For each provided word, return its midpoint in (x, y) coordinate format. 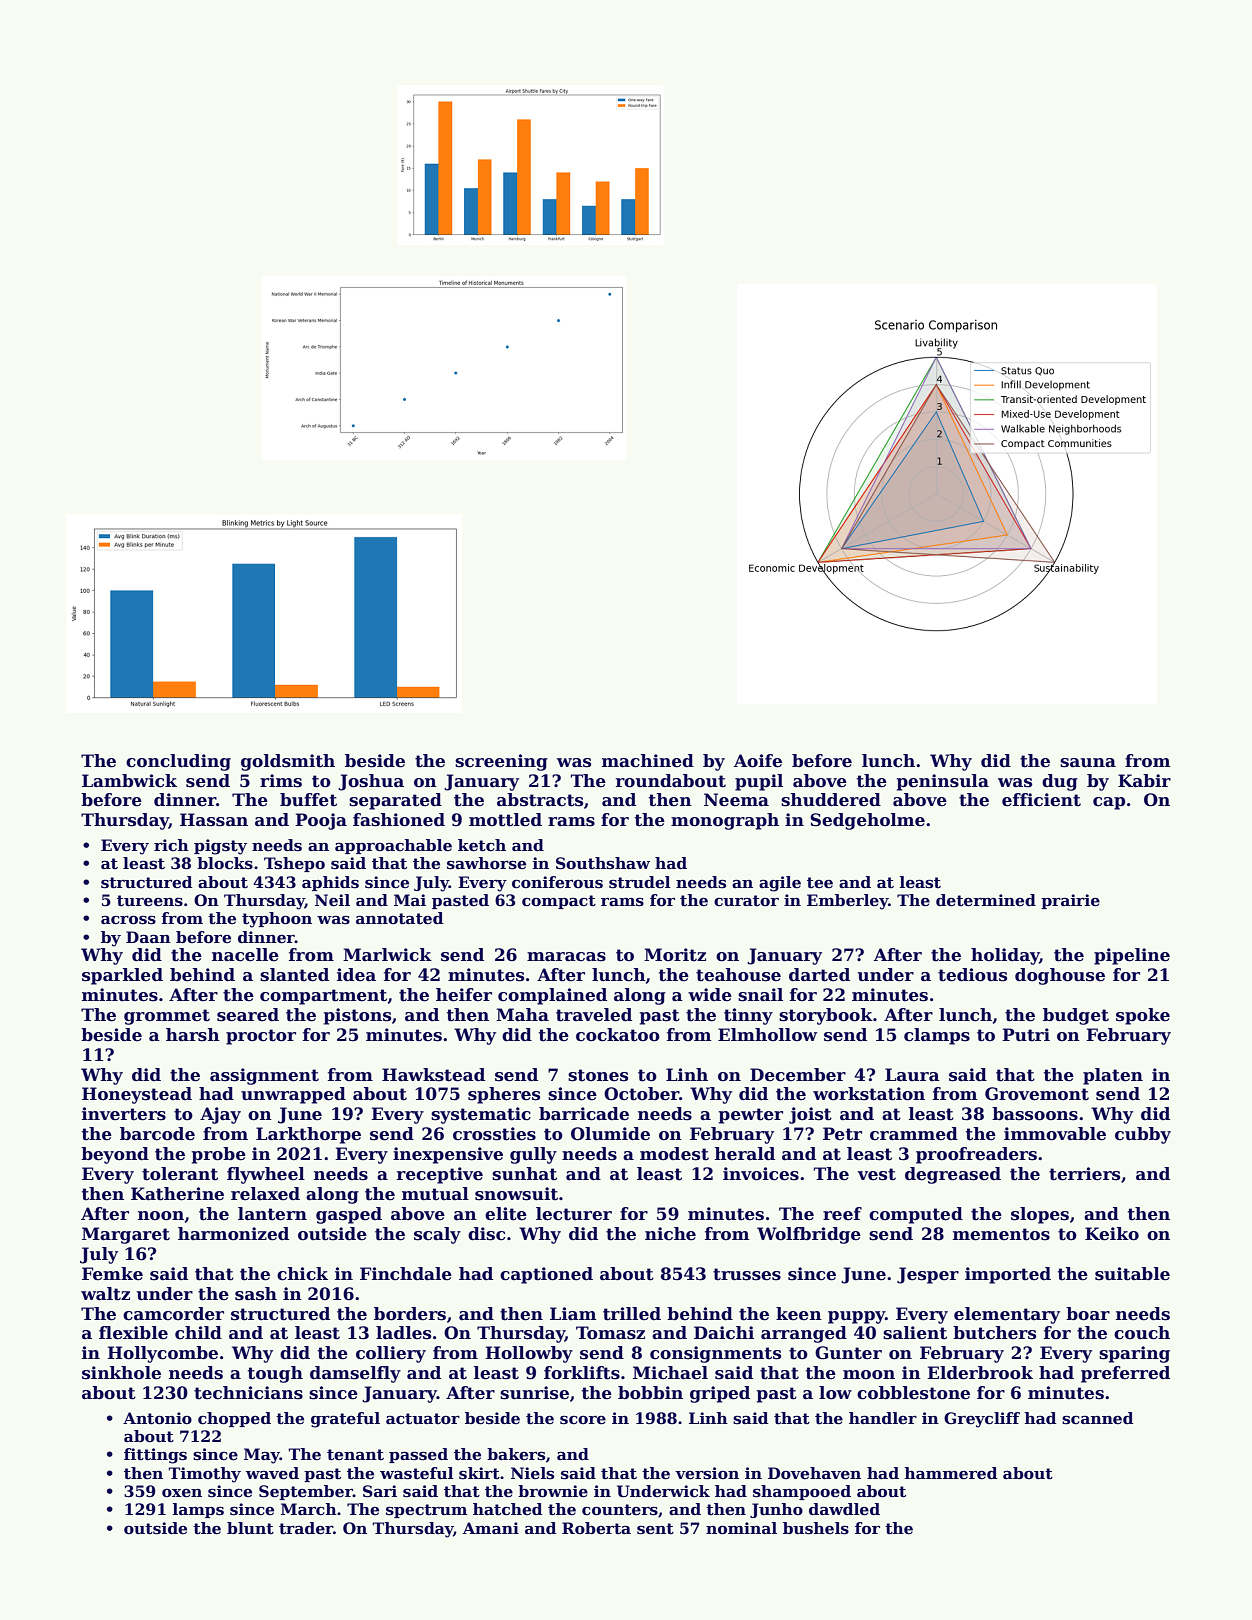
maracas (566, 957)
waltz (105, 1294)
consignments (715, 1354)
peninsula (943, 782)
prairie (1070, 901)
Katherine (177, 1194)
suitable (1132, 1274)
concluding (178, 762)
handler (883, 1418)
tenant (355, 1455)
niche (670, 1234)
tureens (150, 901)
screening (501, 762)
